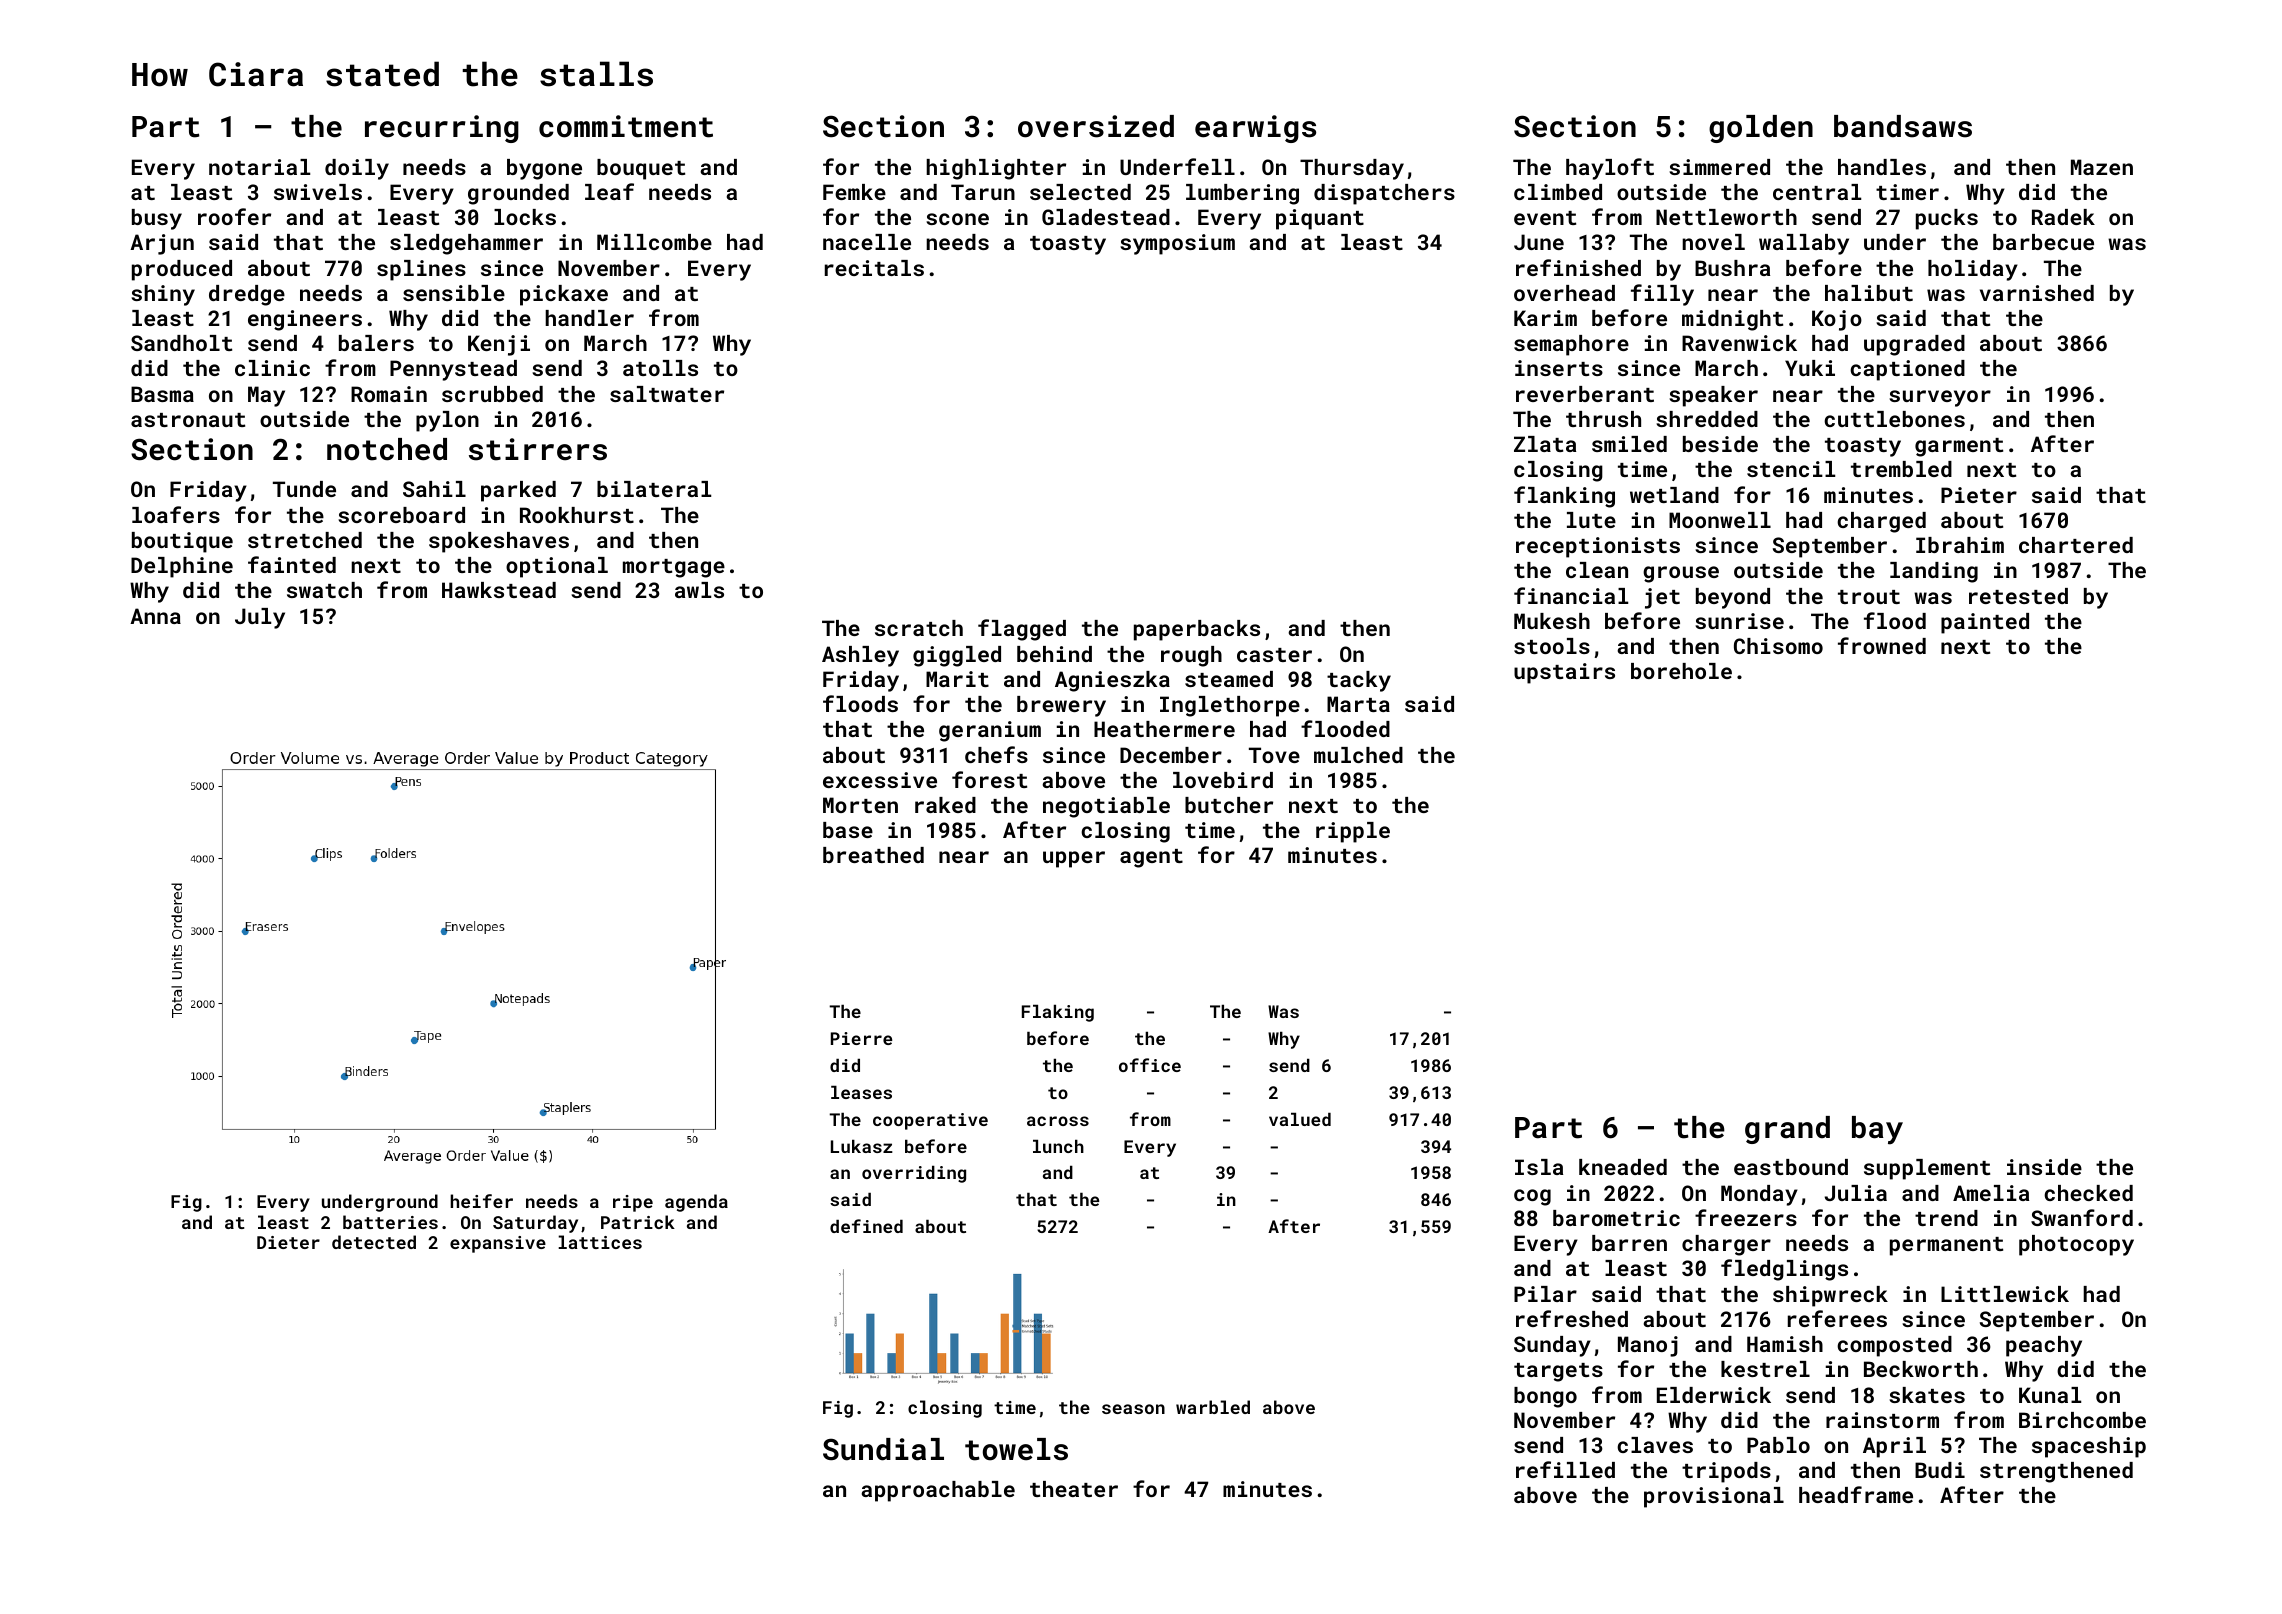 Image resolution: width=2282 pixels, height=1614 pixels. I want to click on golden, so click(1761, 129).
